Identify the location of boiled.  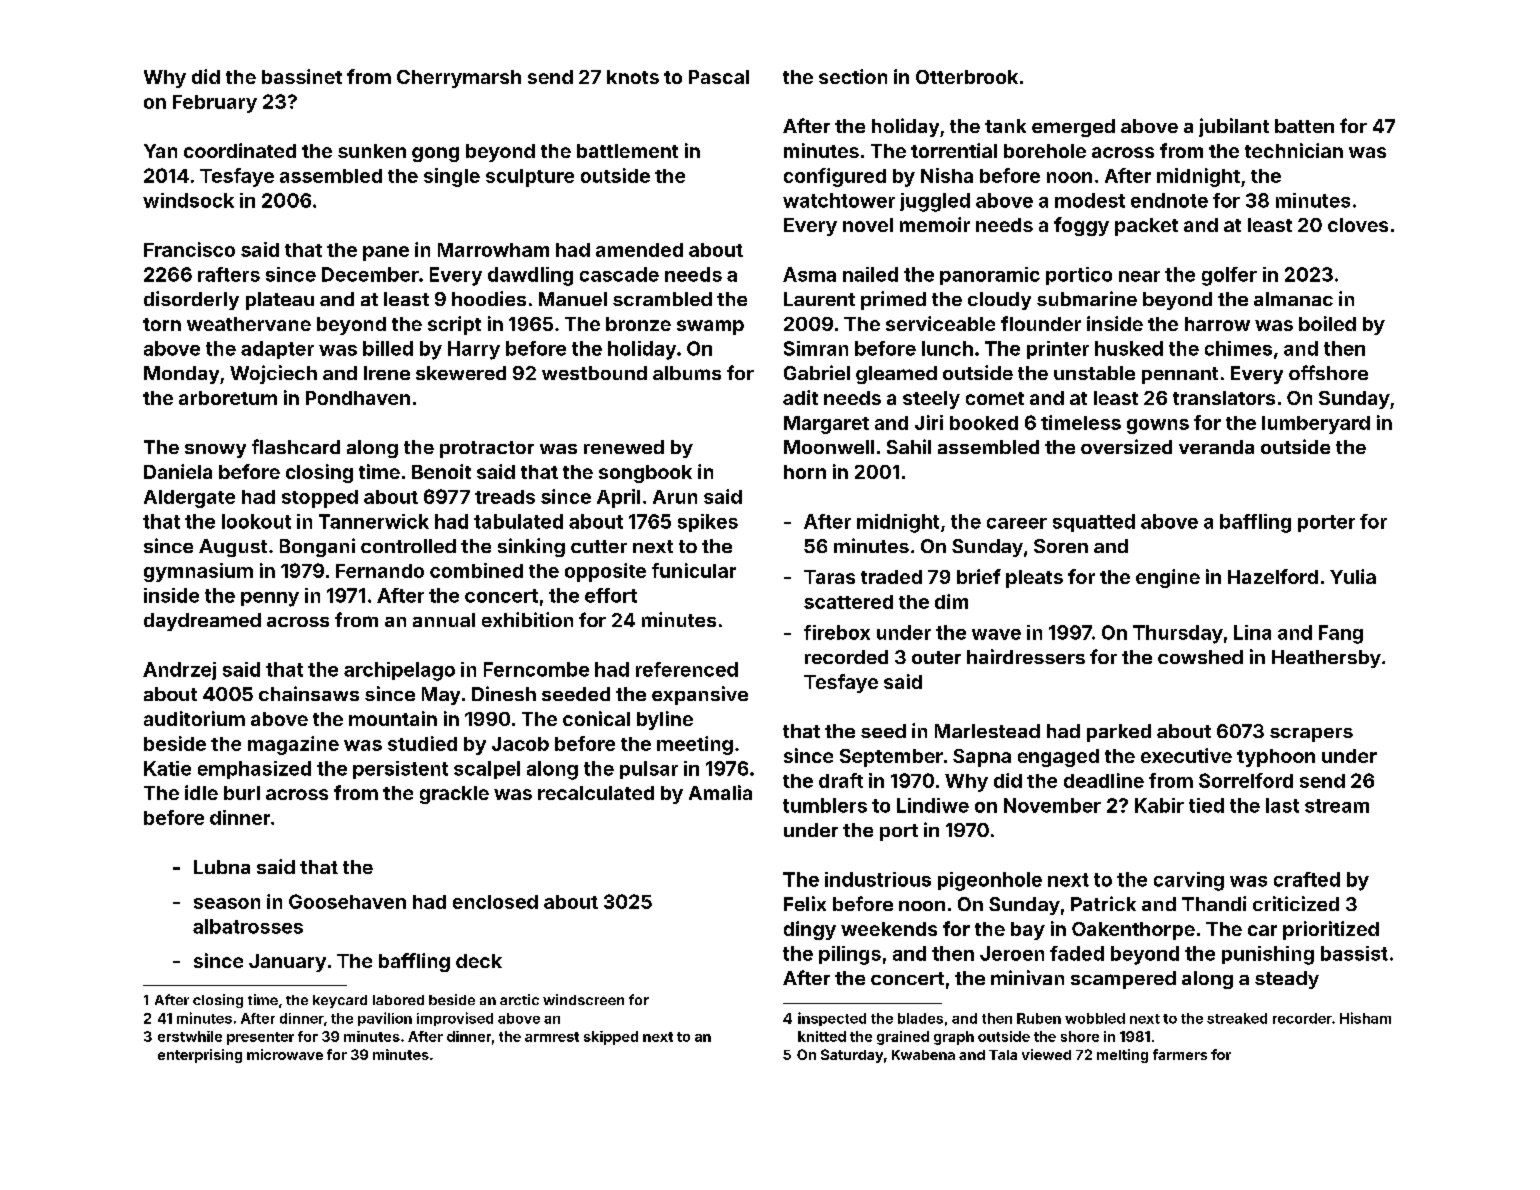
(1327, 323).
